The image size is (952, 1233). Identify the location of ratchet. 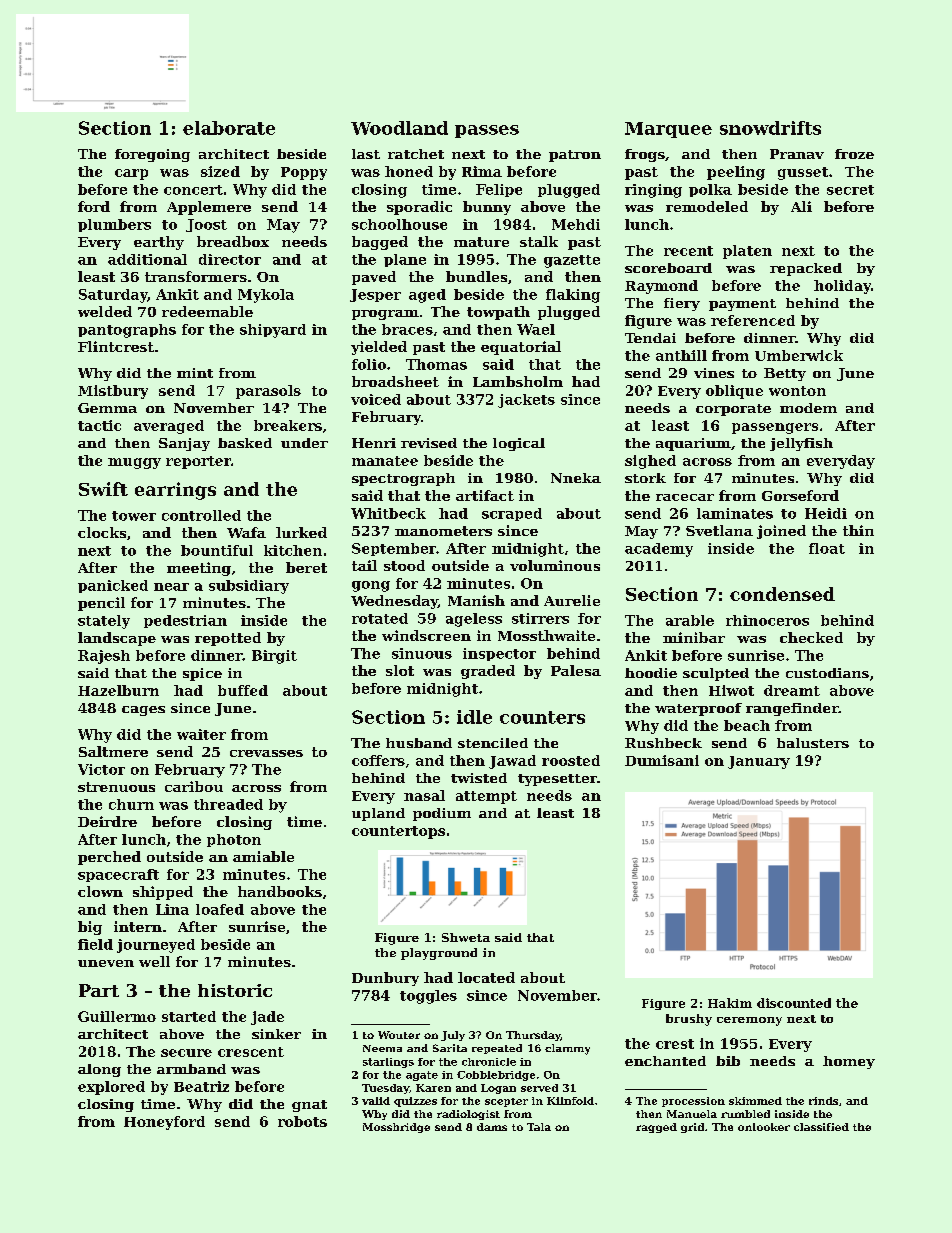
(416, 154).
